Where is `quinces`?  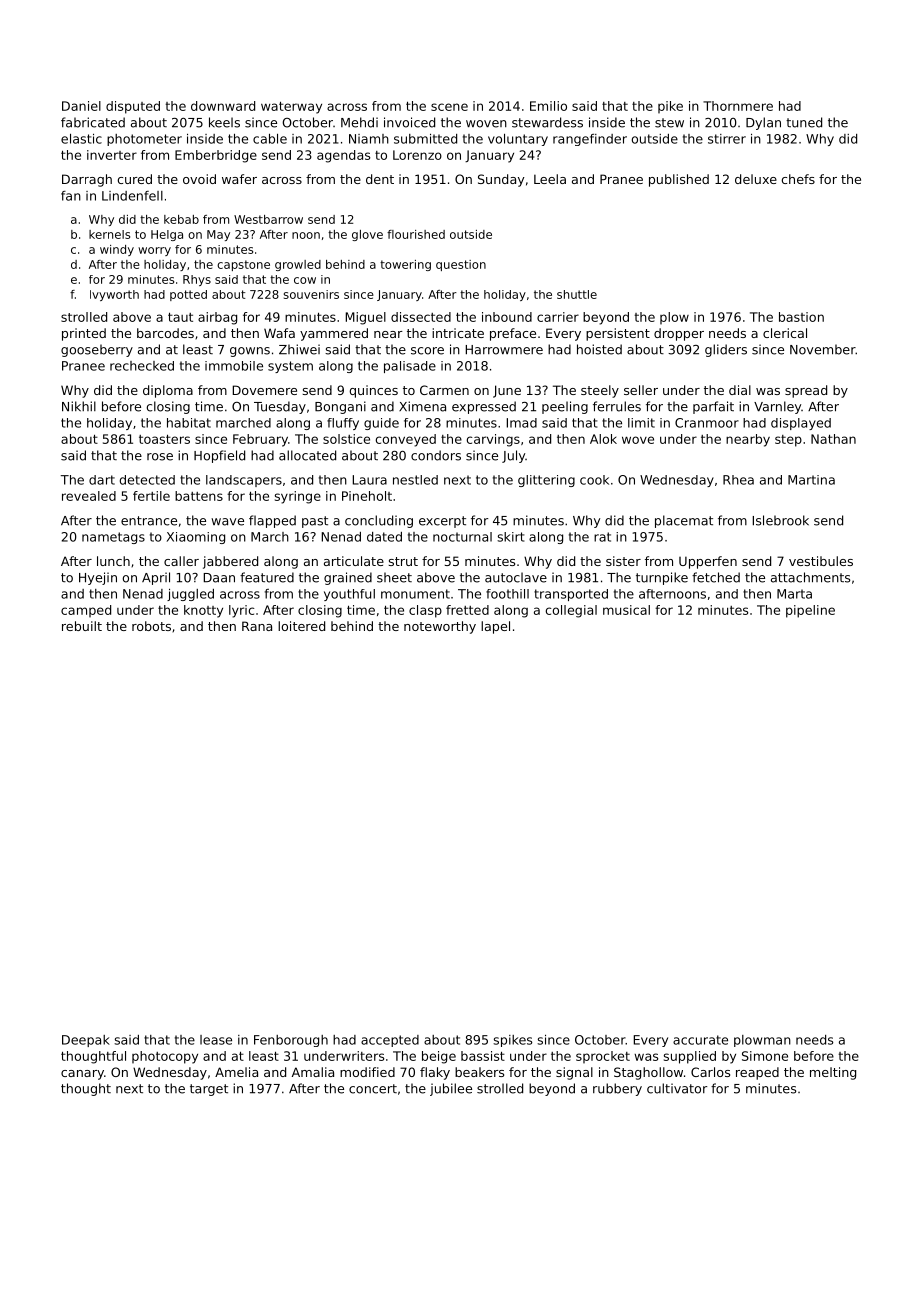 quinces is located at coordinates (373, 391).
